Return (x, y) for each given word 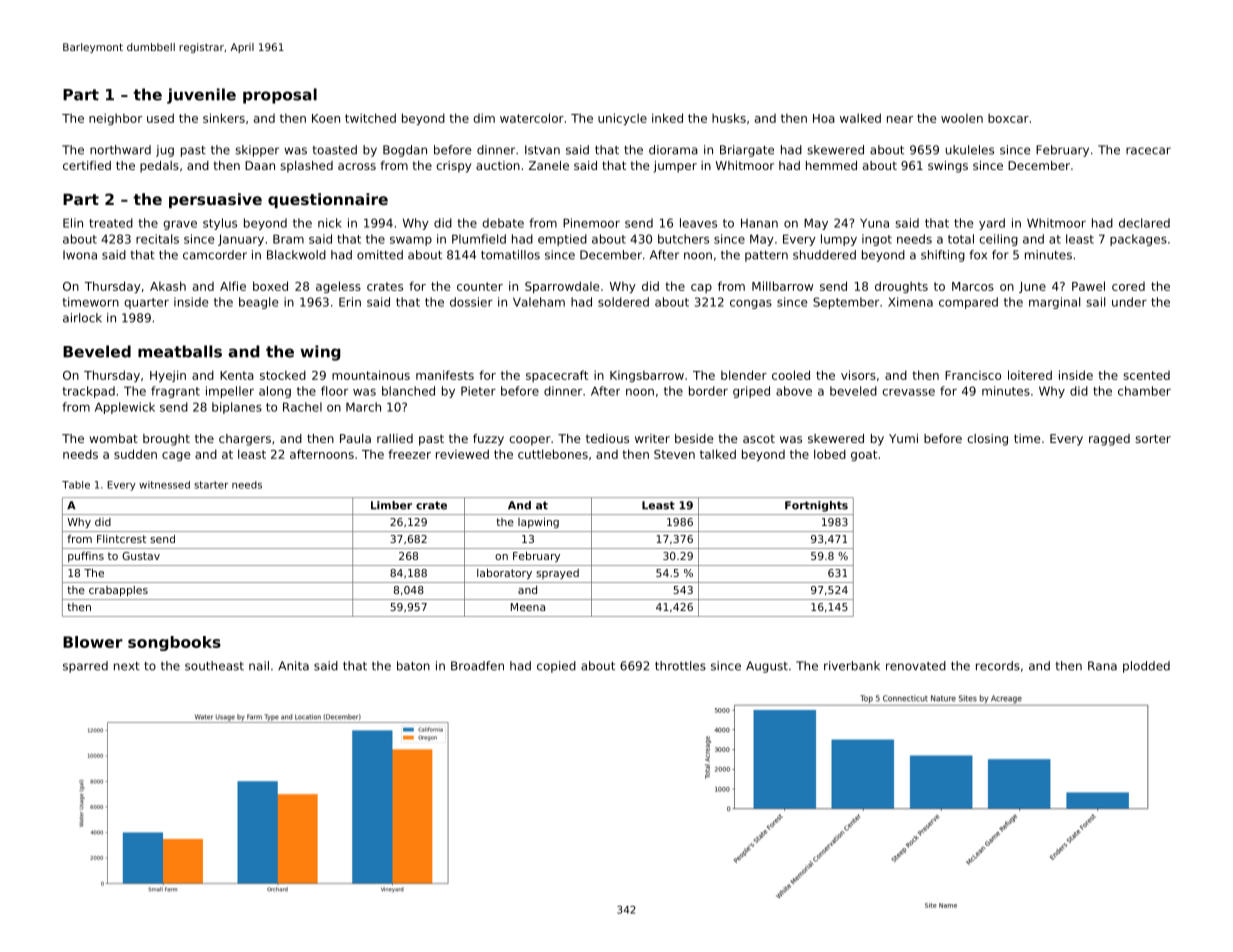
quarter (146, 303)
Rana (1102, 666)
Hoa (824, 118)
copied (556, 667)
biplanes (237, 408)
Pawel (1088, 286)
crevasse (908, 392)
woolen (962, 118)
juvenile (201, 96)
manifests (445, 375)
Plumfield (479, 239)
